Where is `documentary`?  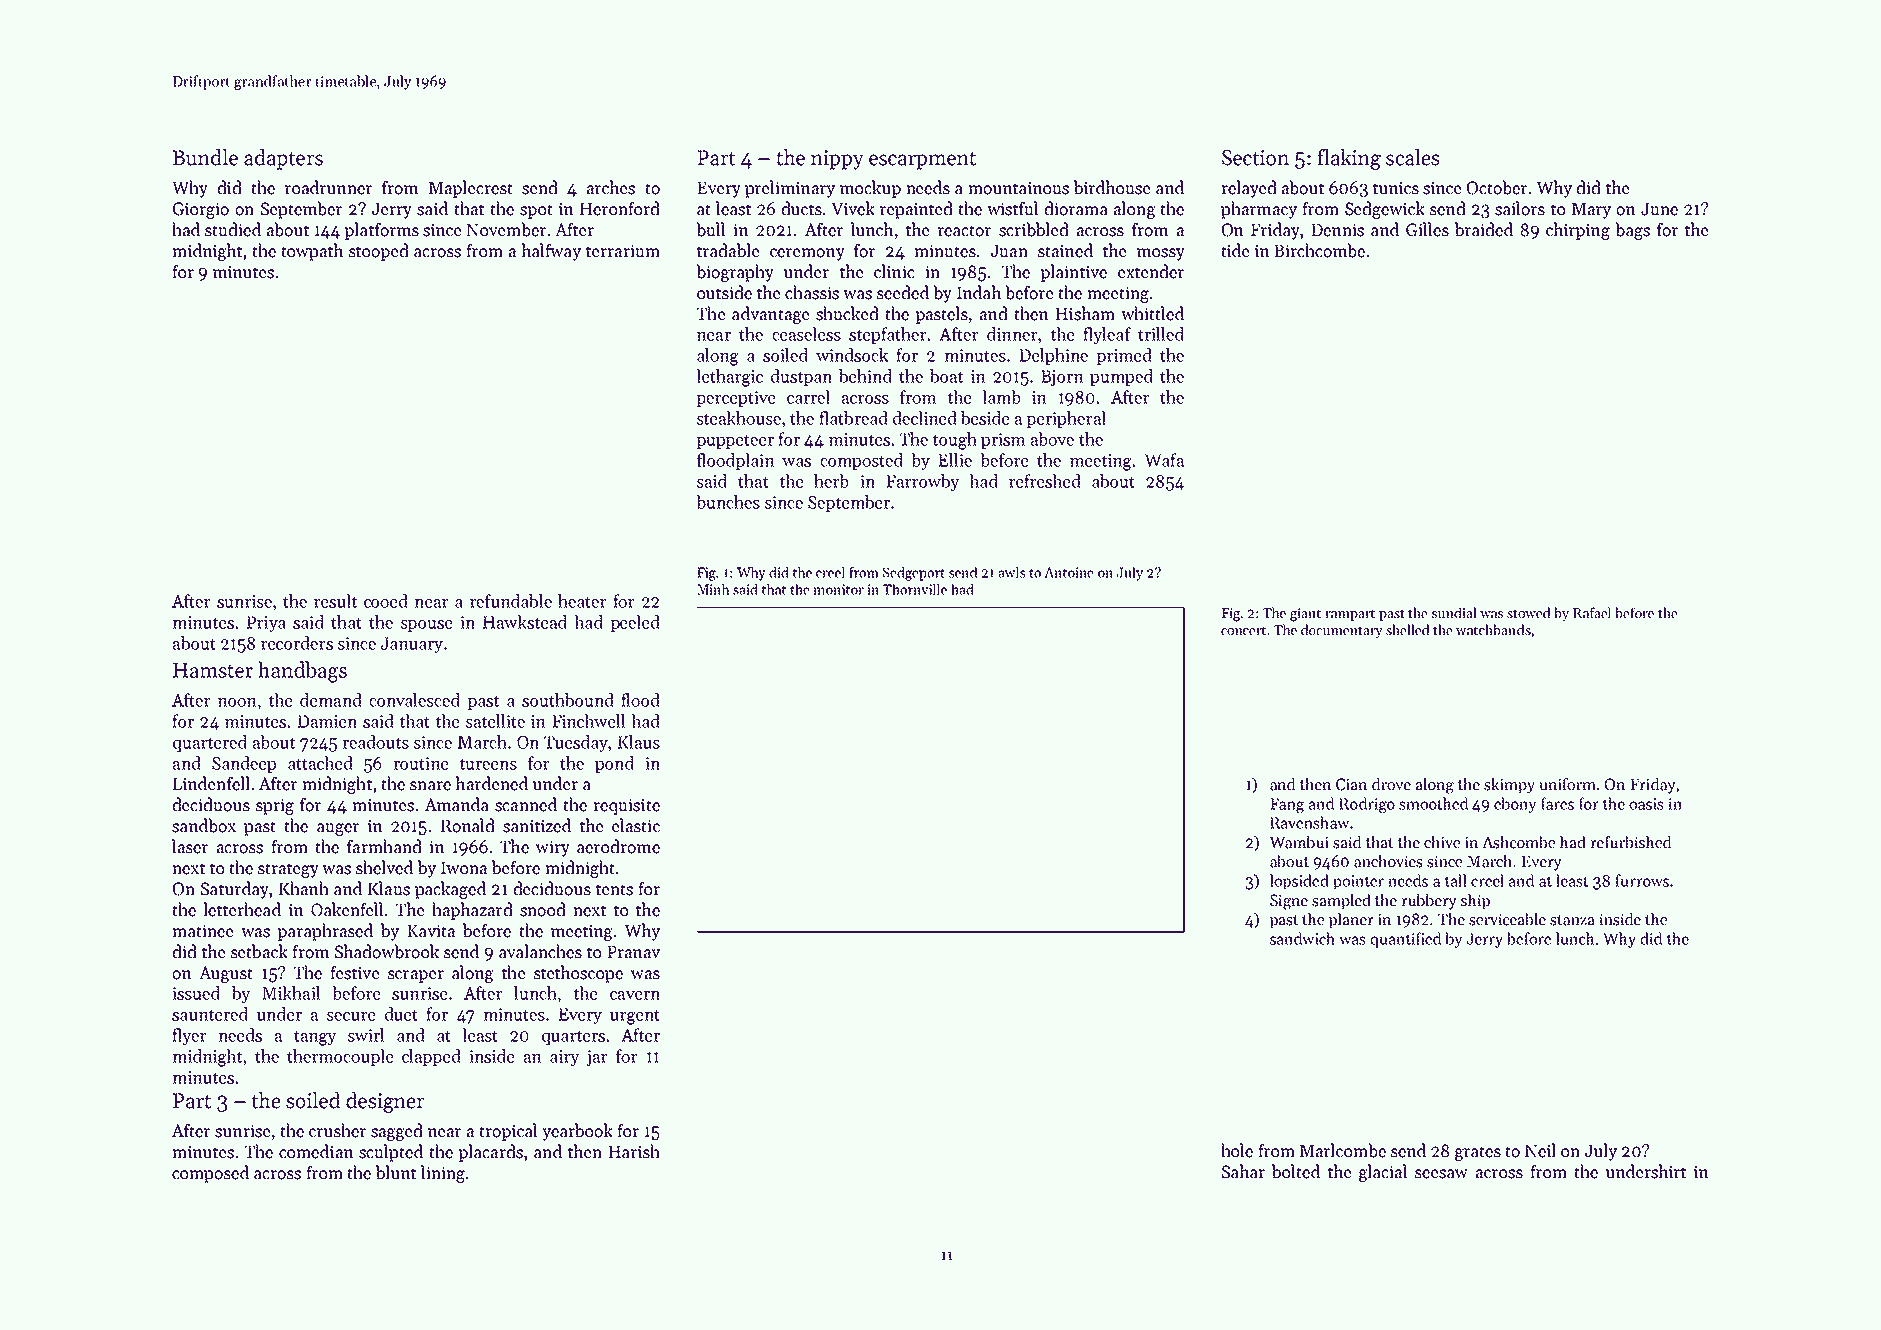 documentary is located at coordinates (1342, 631).
